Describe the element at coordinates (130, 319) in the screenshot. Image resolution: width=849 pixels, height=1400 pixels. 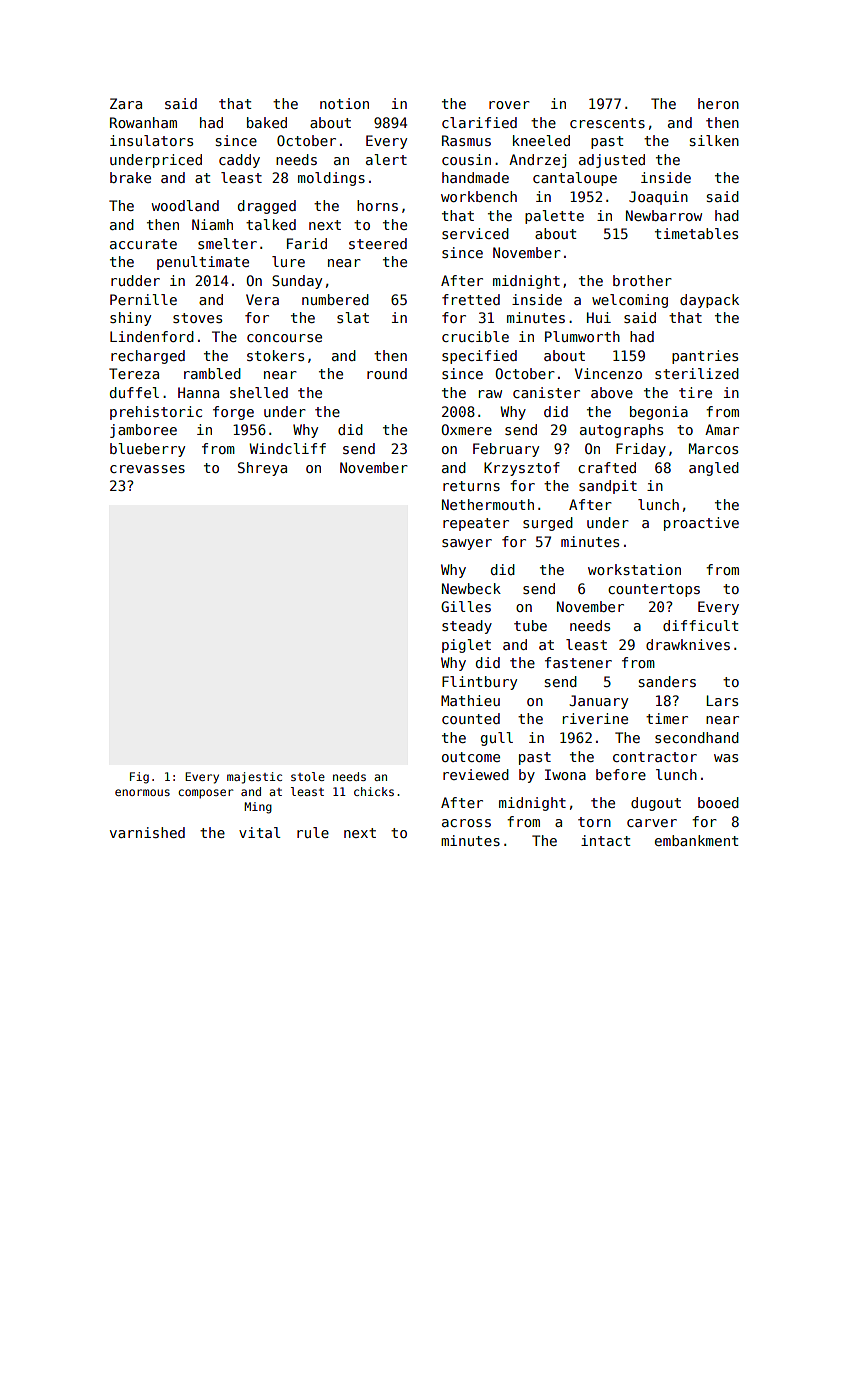
I see `shiny` at that location.
